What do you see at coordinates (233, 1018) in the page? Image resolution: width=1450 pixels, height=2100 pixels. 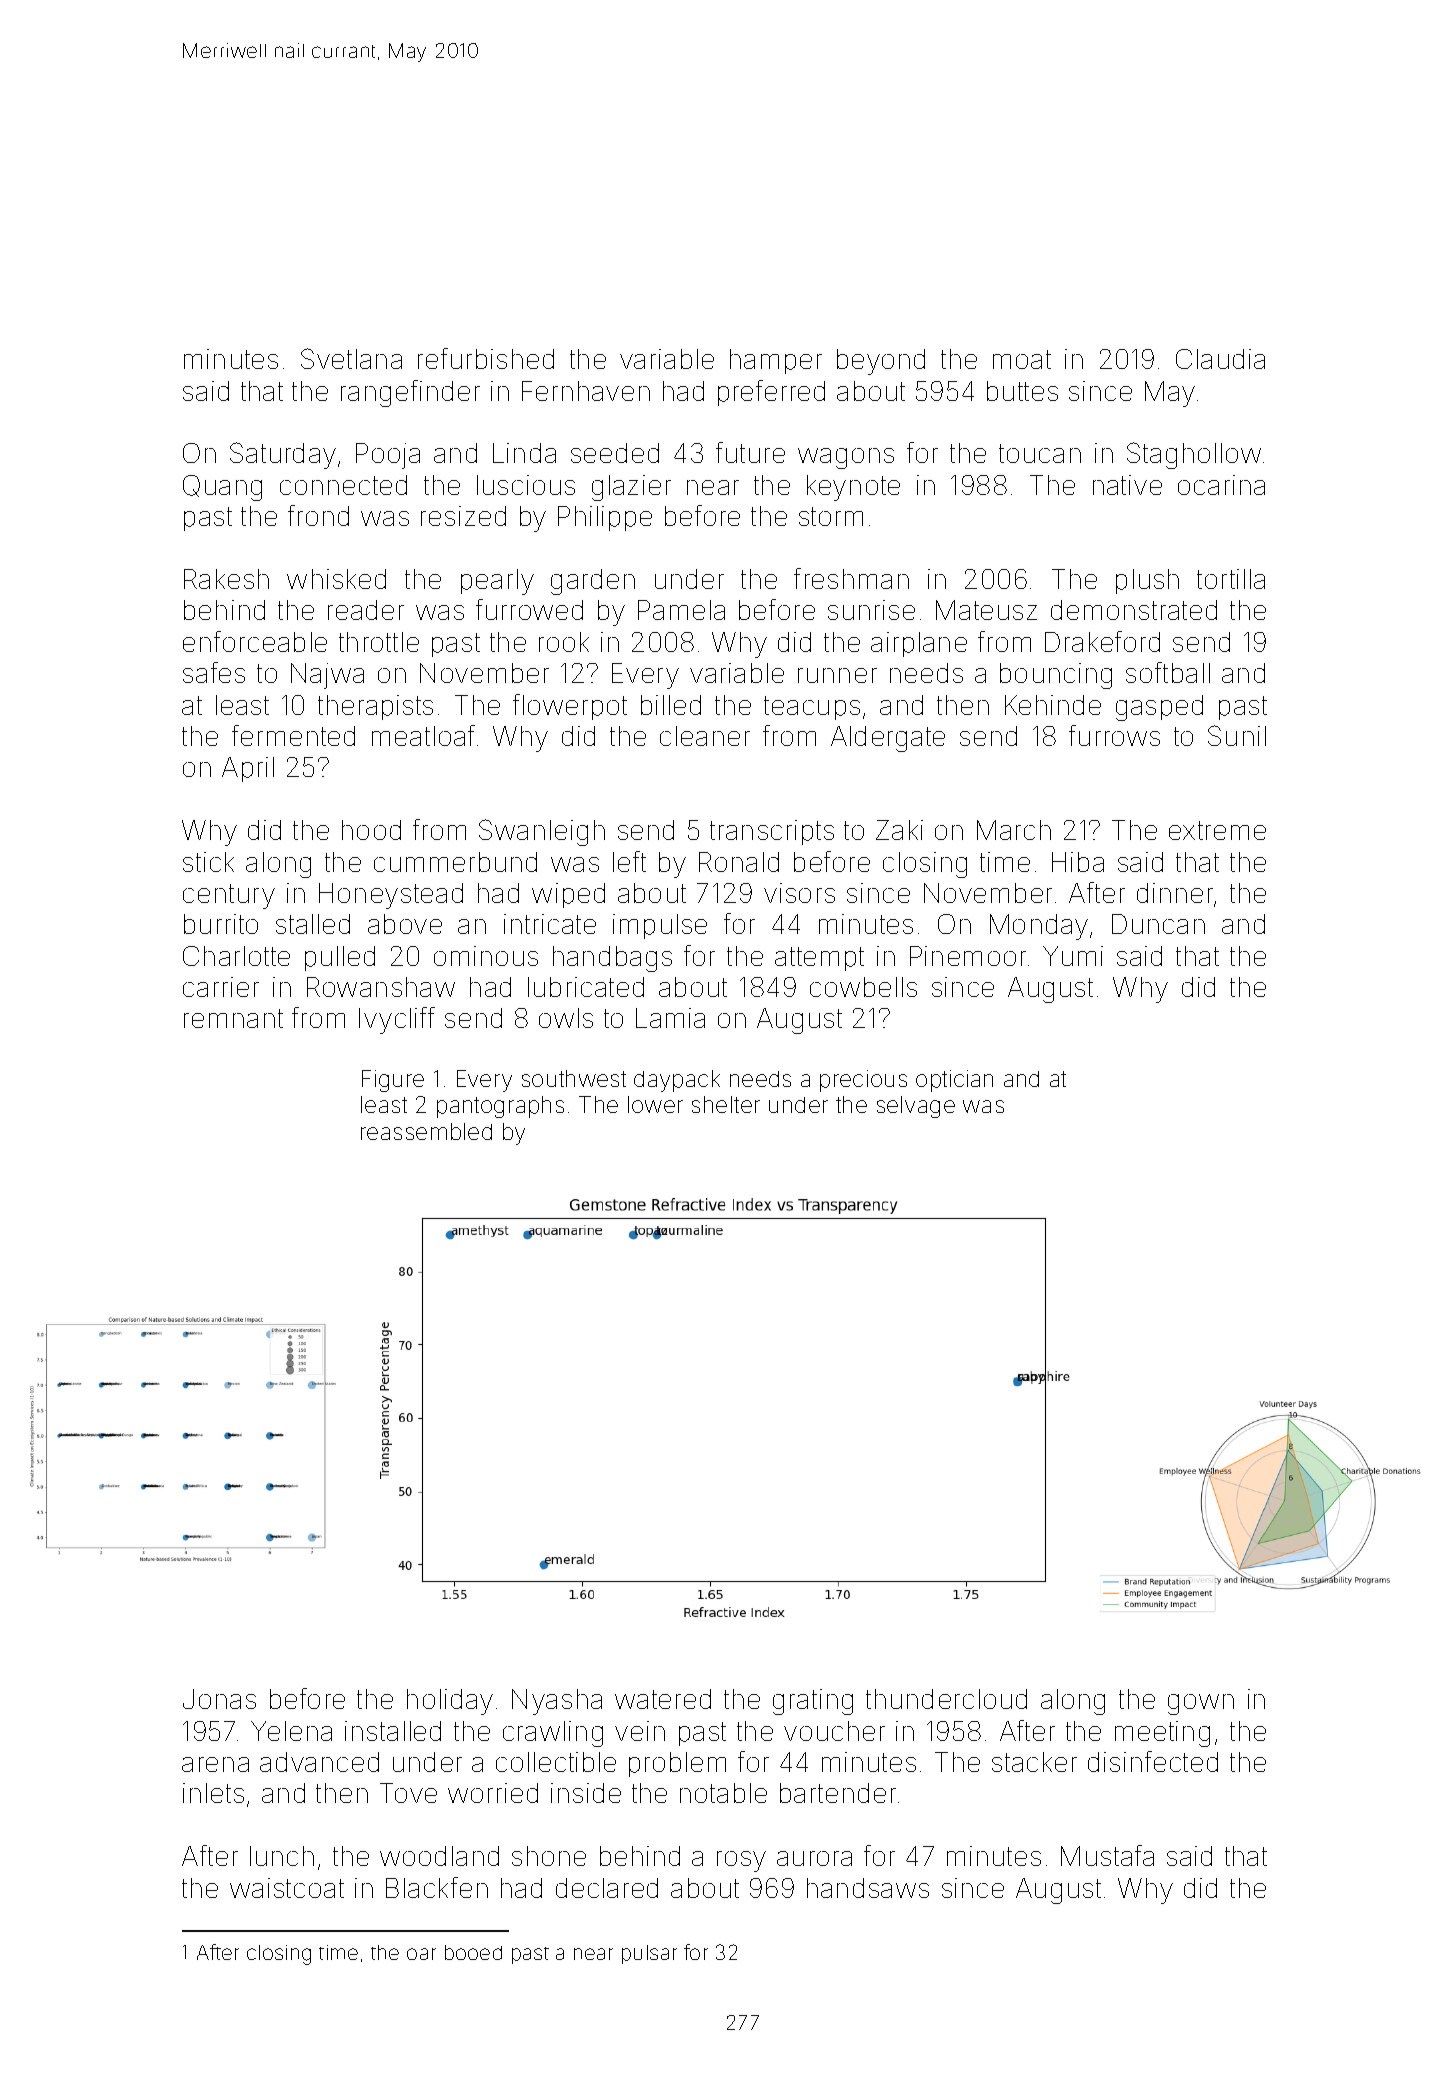 I see `remnant` at bounding box center [233, 1018].
